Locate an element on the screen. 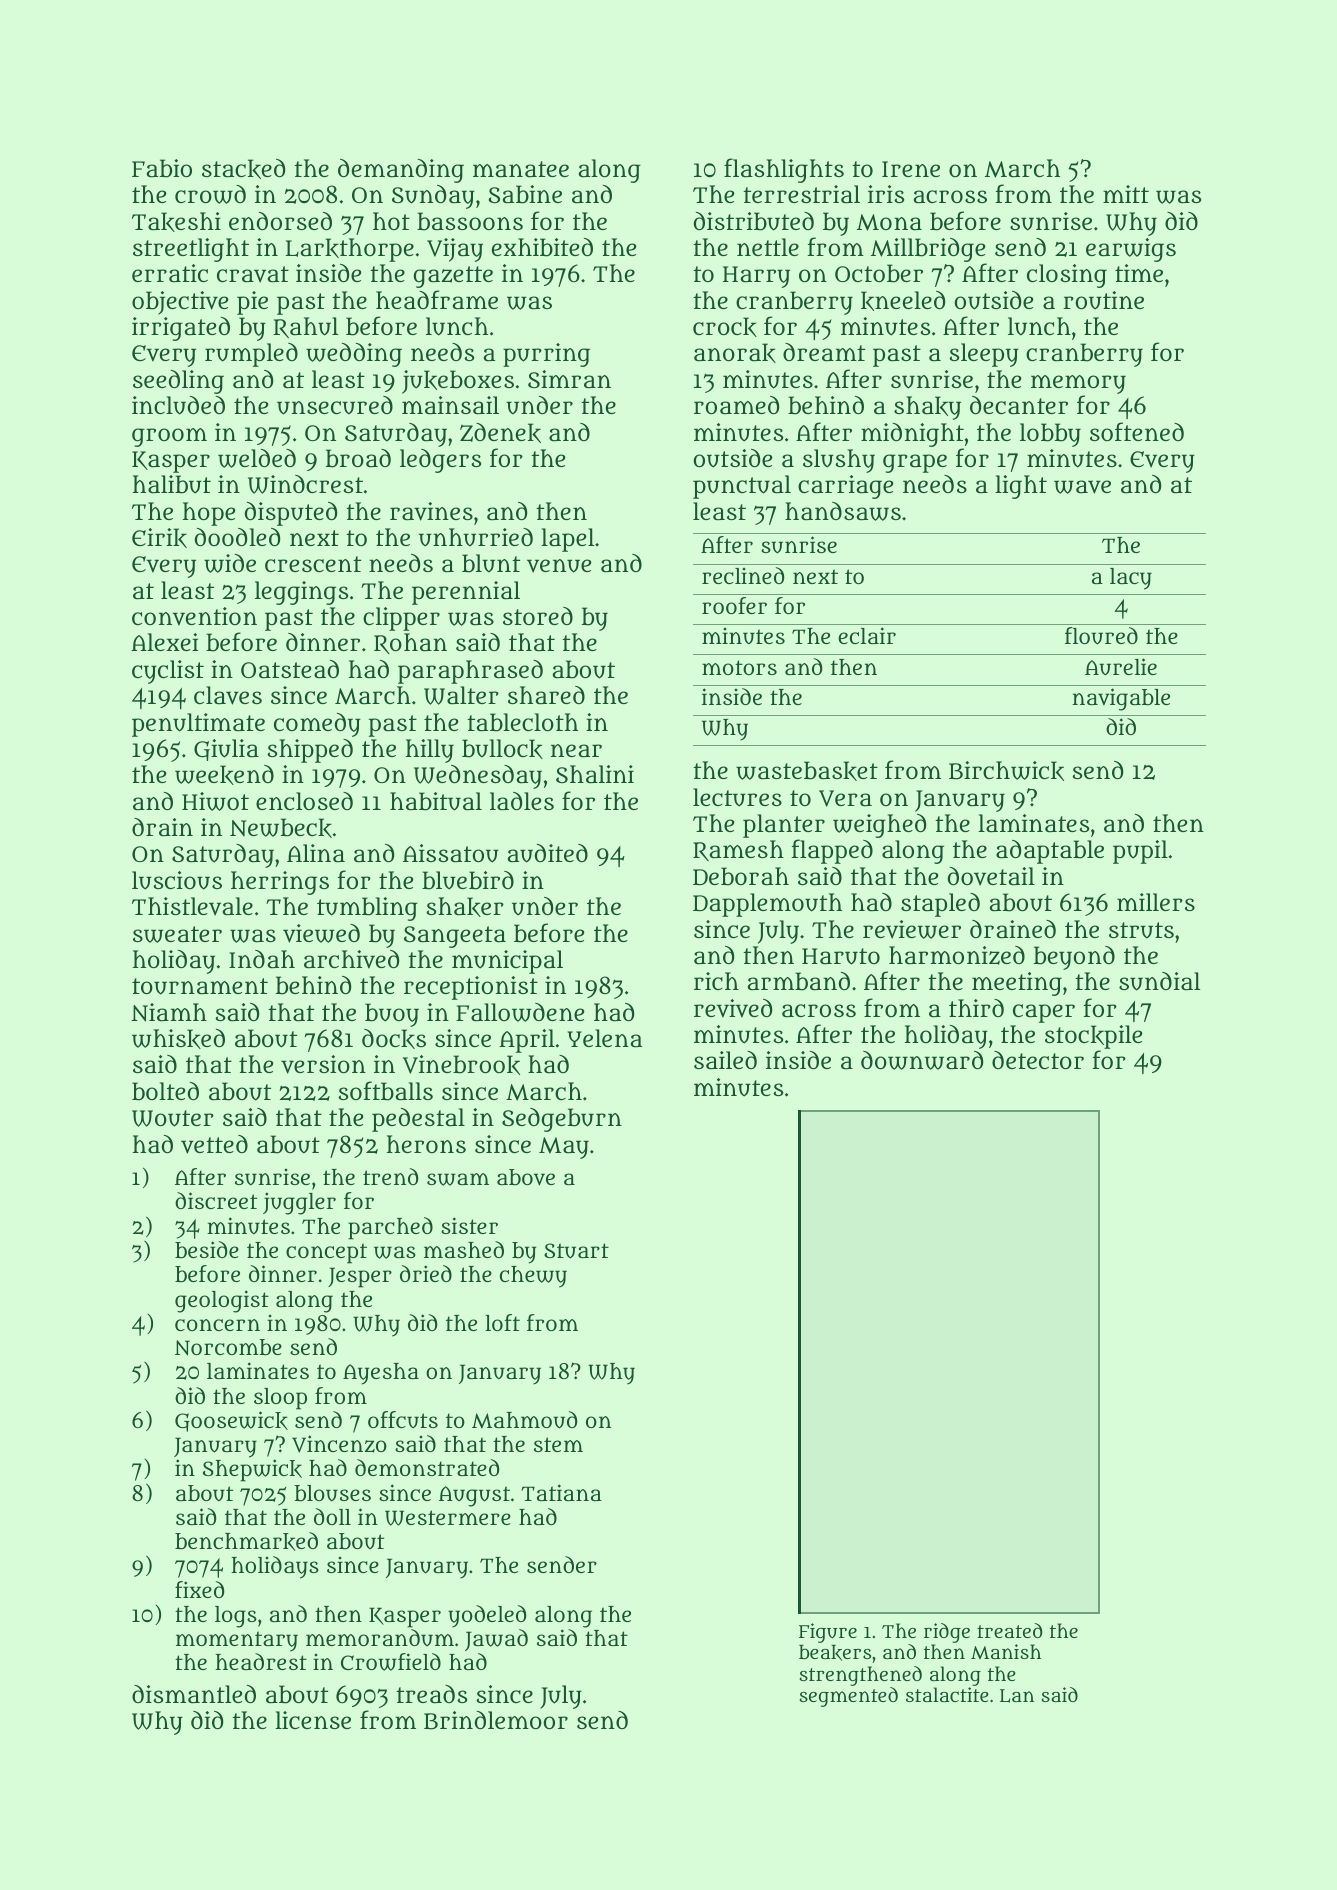  Irene is located at coordinates (911, 169).
